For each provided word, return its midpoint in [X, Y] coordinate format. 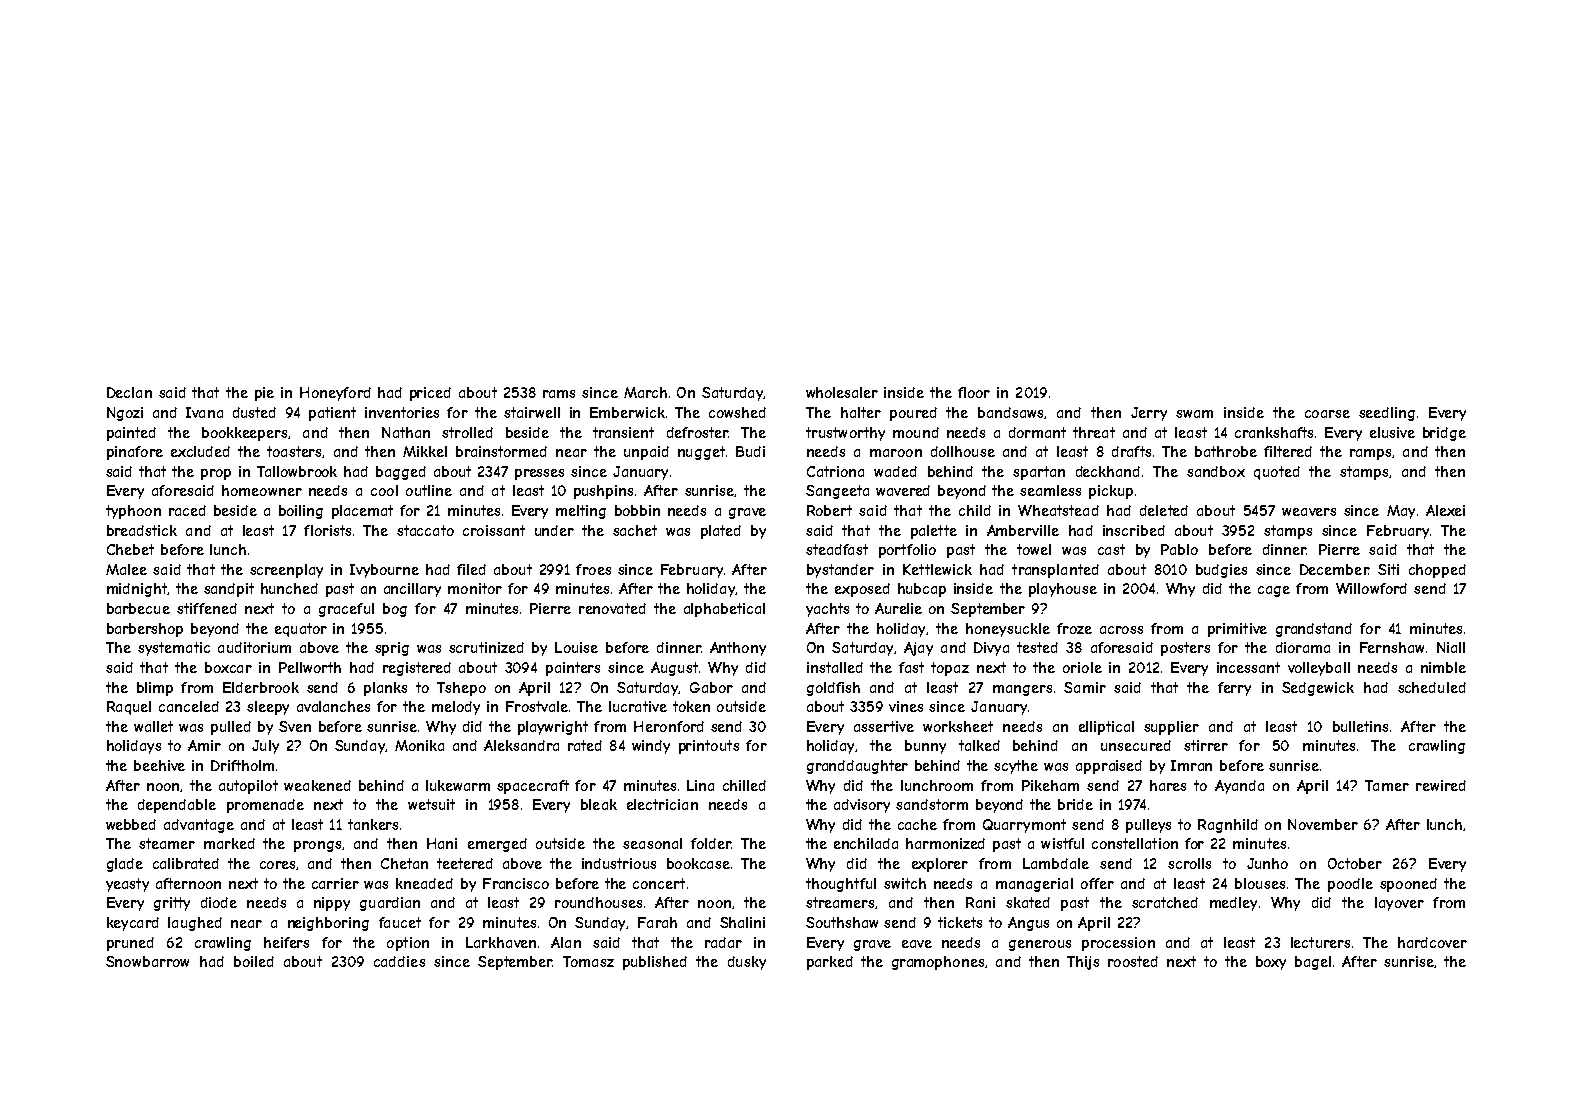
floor [974, 392]
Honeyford [335, 394]
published [655, 963]
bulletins [1360, 726]
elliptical [1106, 728]
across [1121, 630]
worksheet [958, 726]
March [645, 392]
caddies [399, 961]
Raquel [129, 708]
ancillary [412, 590]
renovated [612, 608]
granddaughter [857, 767]
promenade [265, 806]
